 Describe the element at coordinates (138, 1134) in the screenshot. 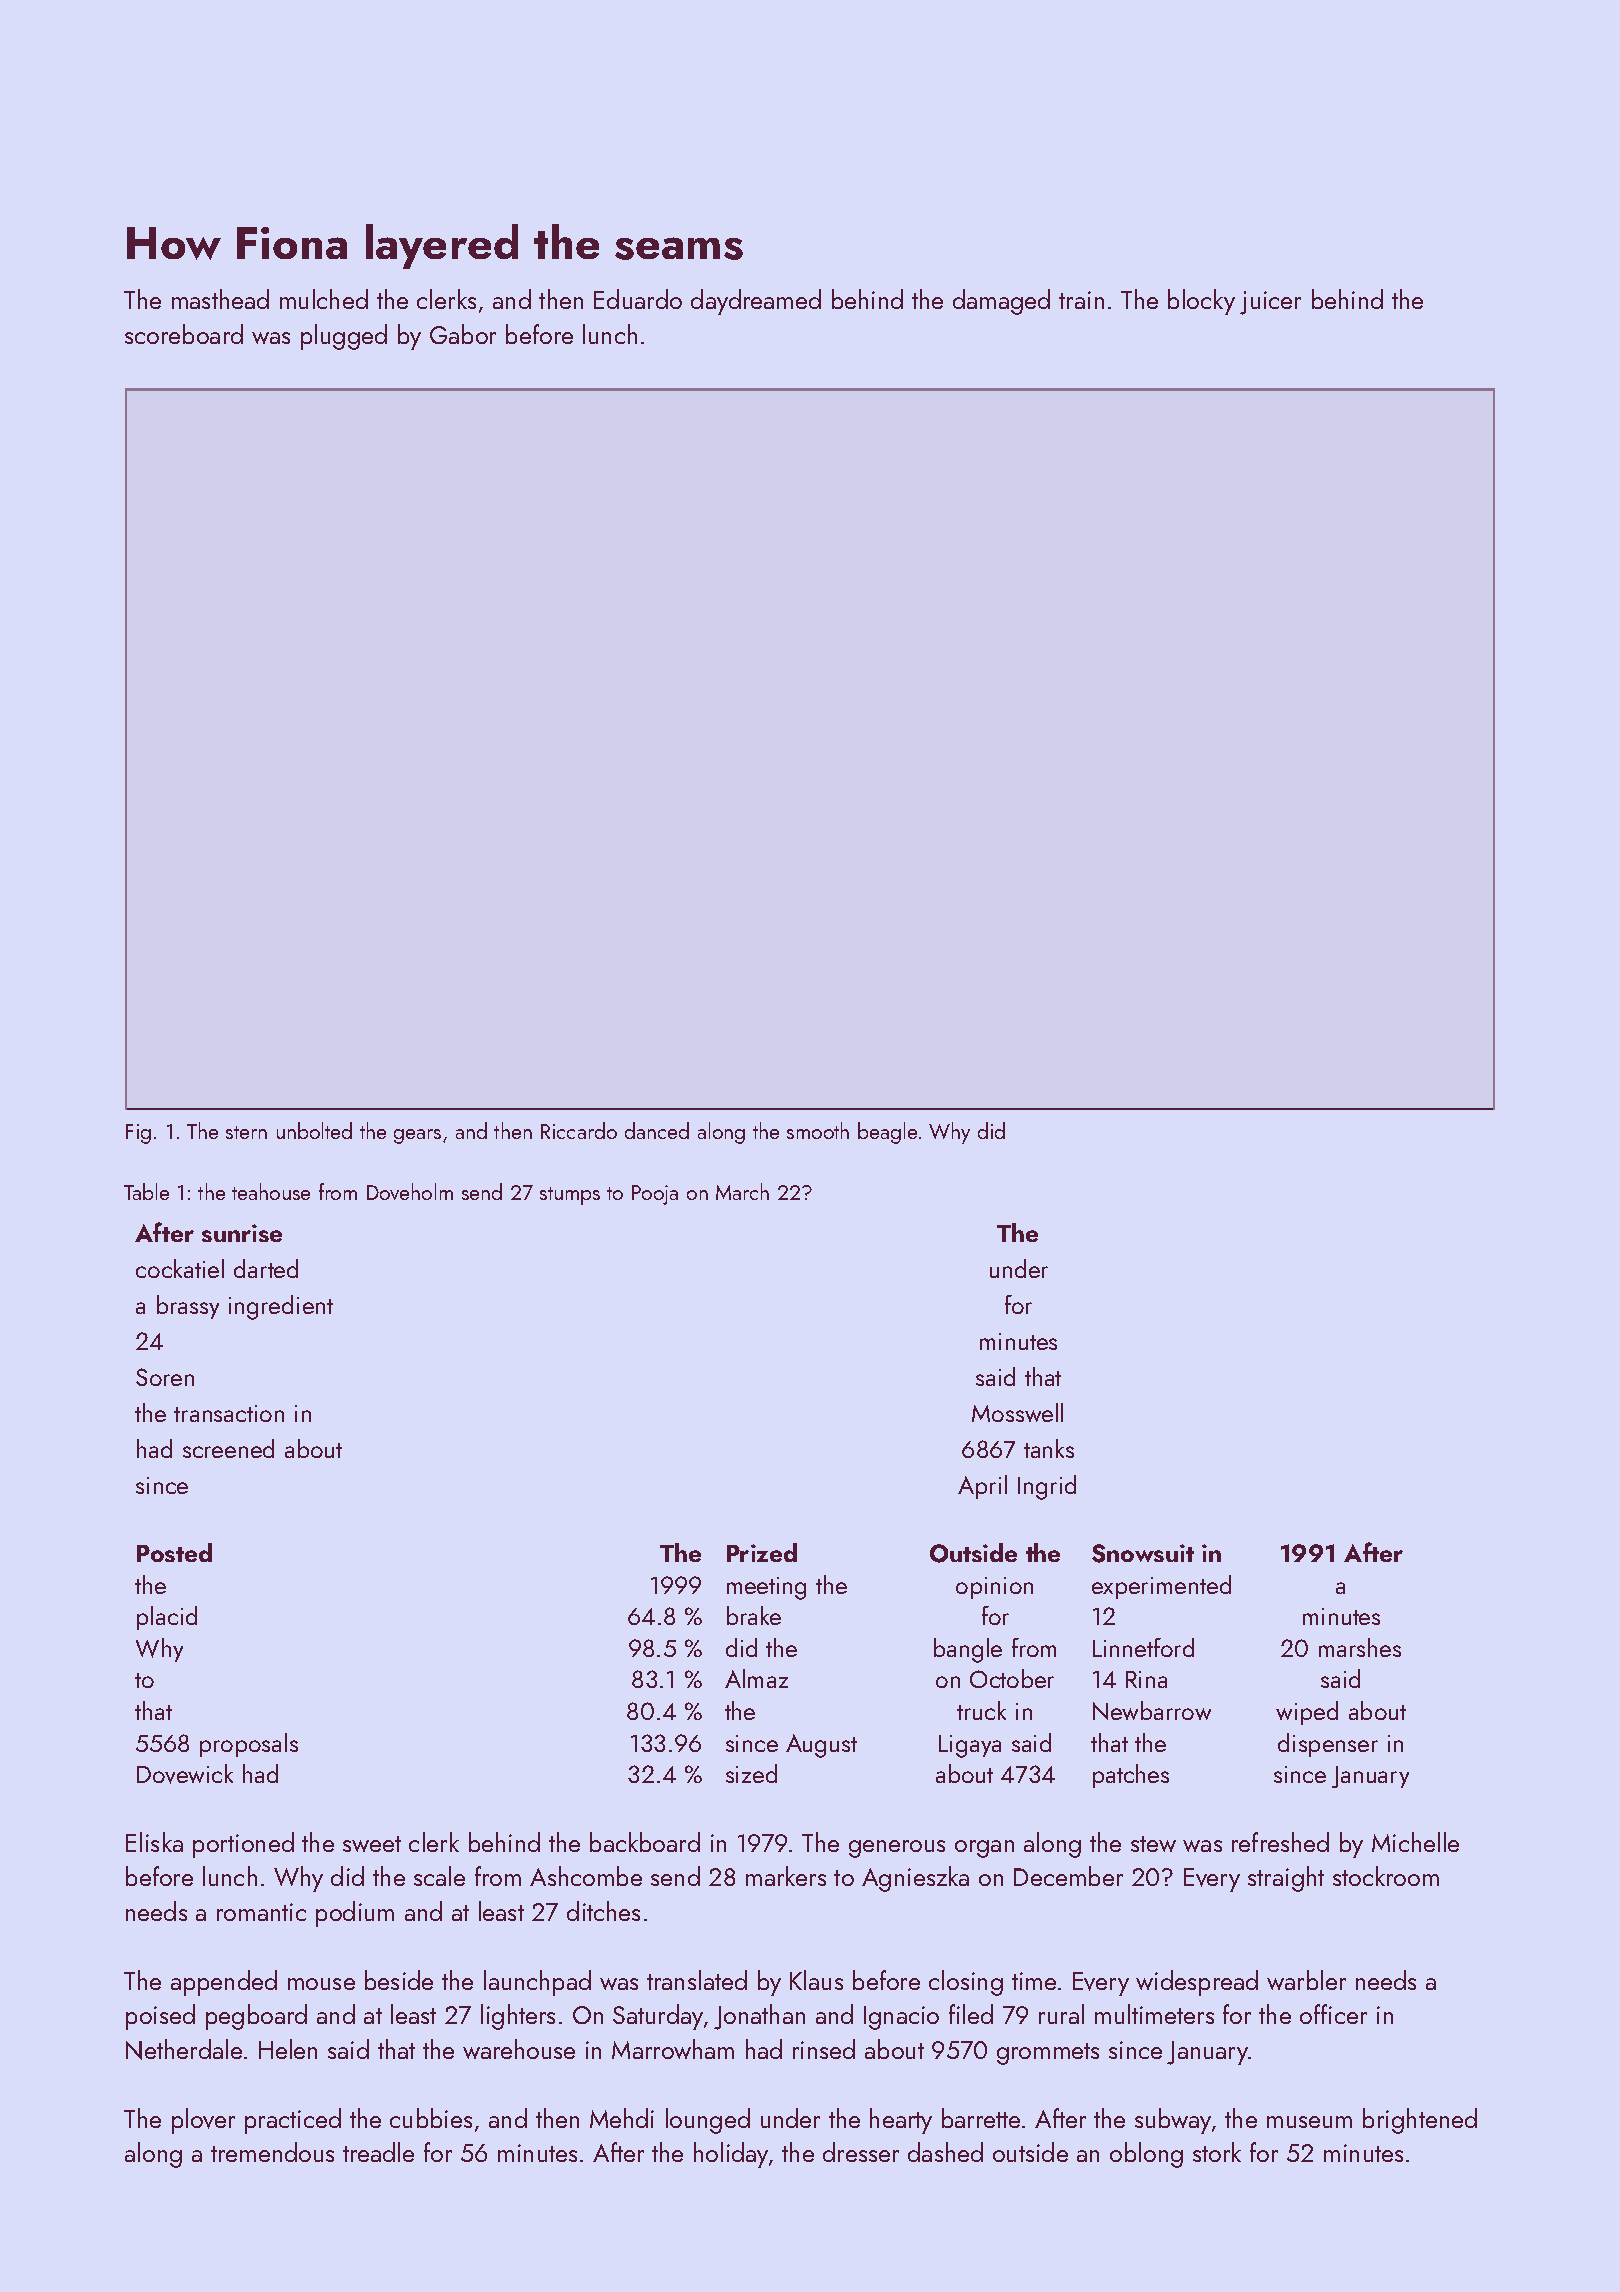

I see `Fig` at that location.
